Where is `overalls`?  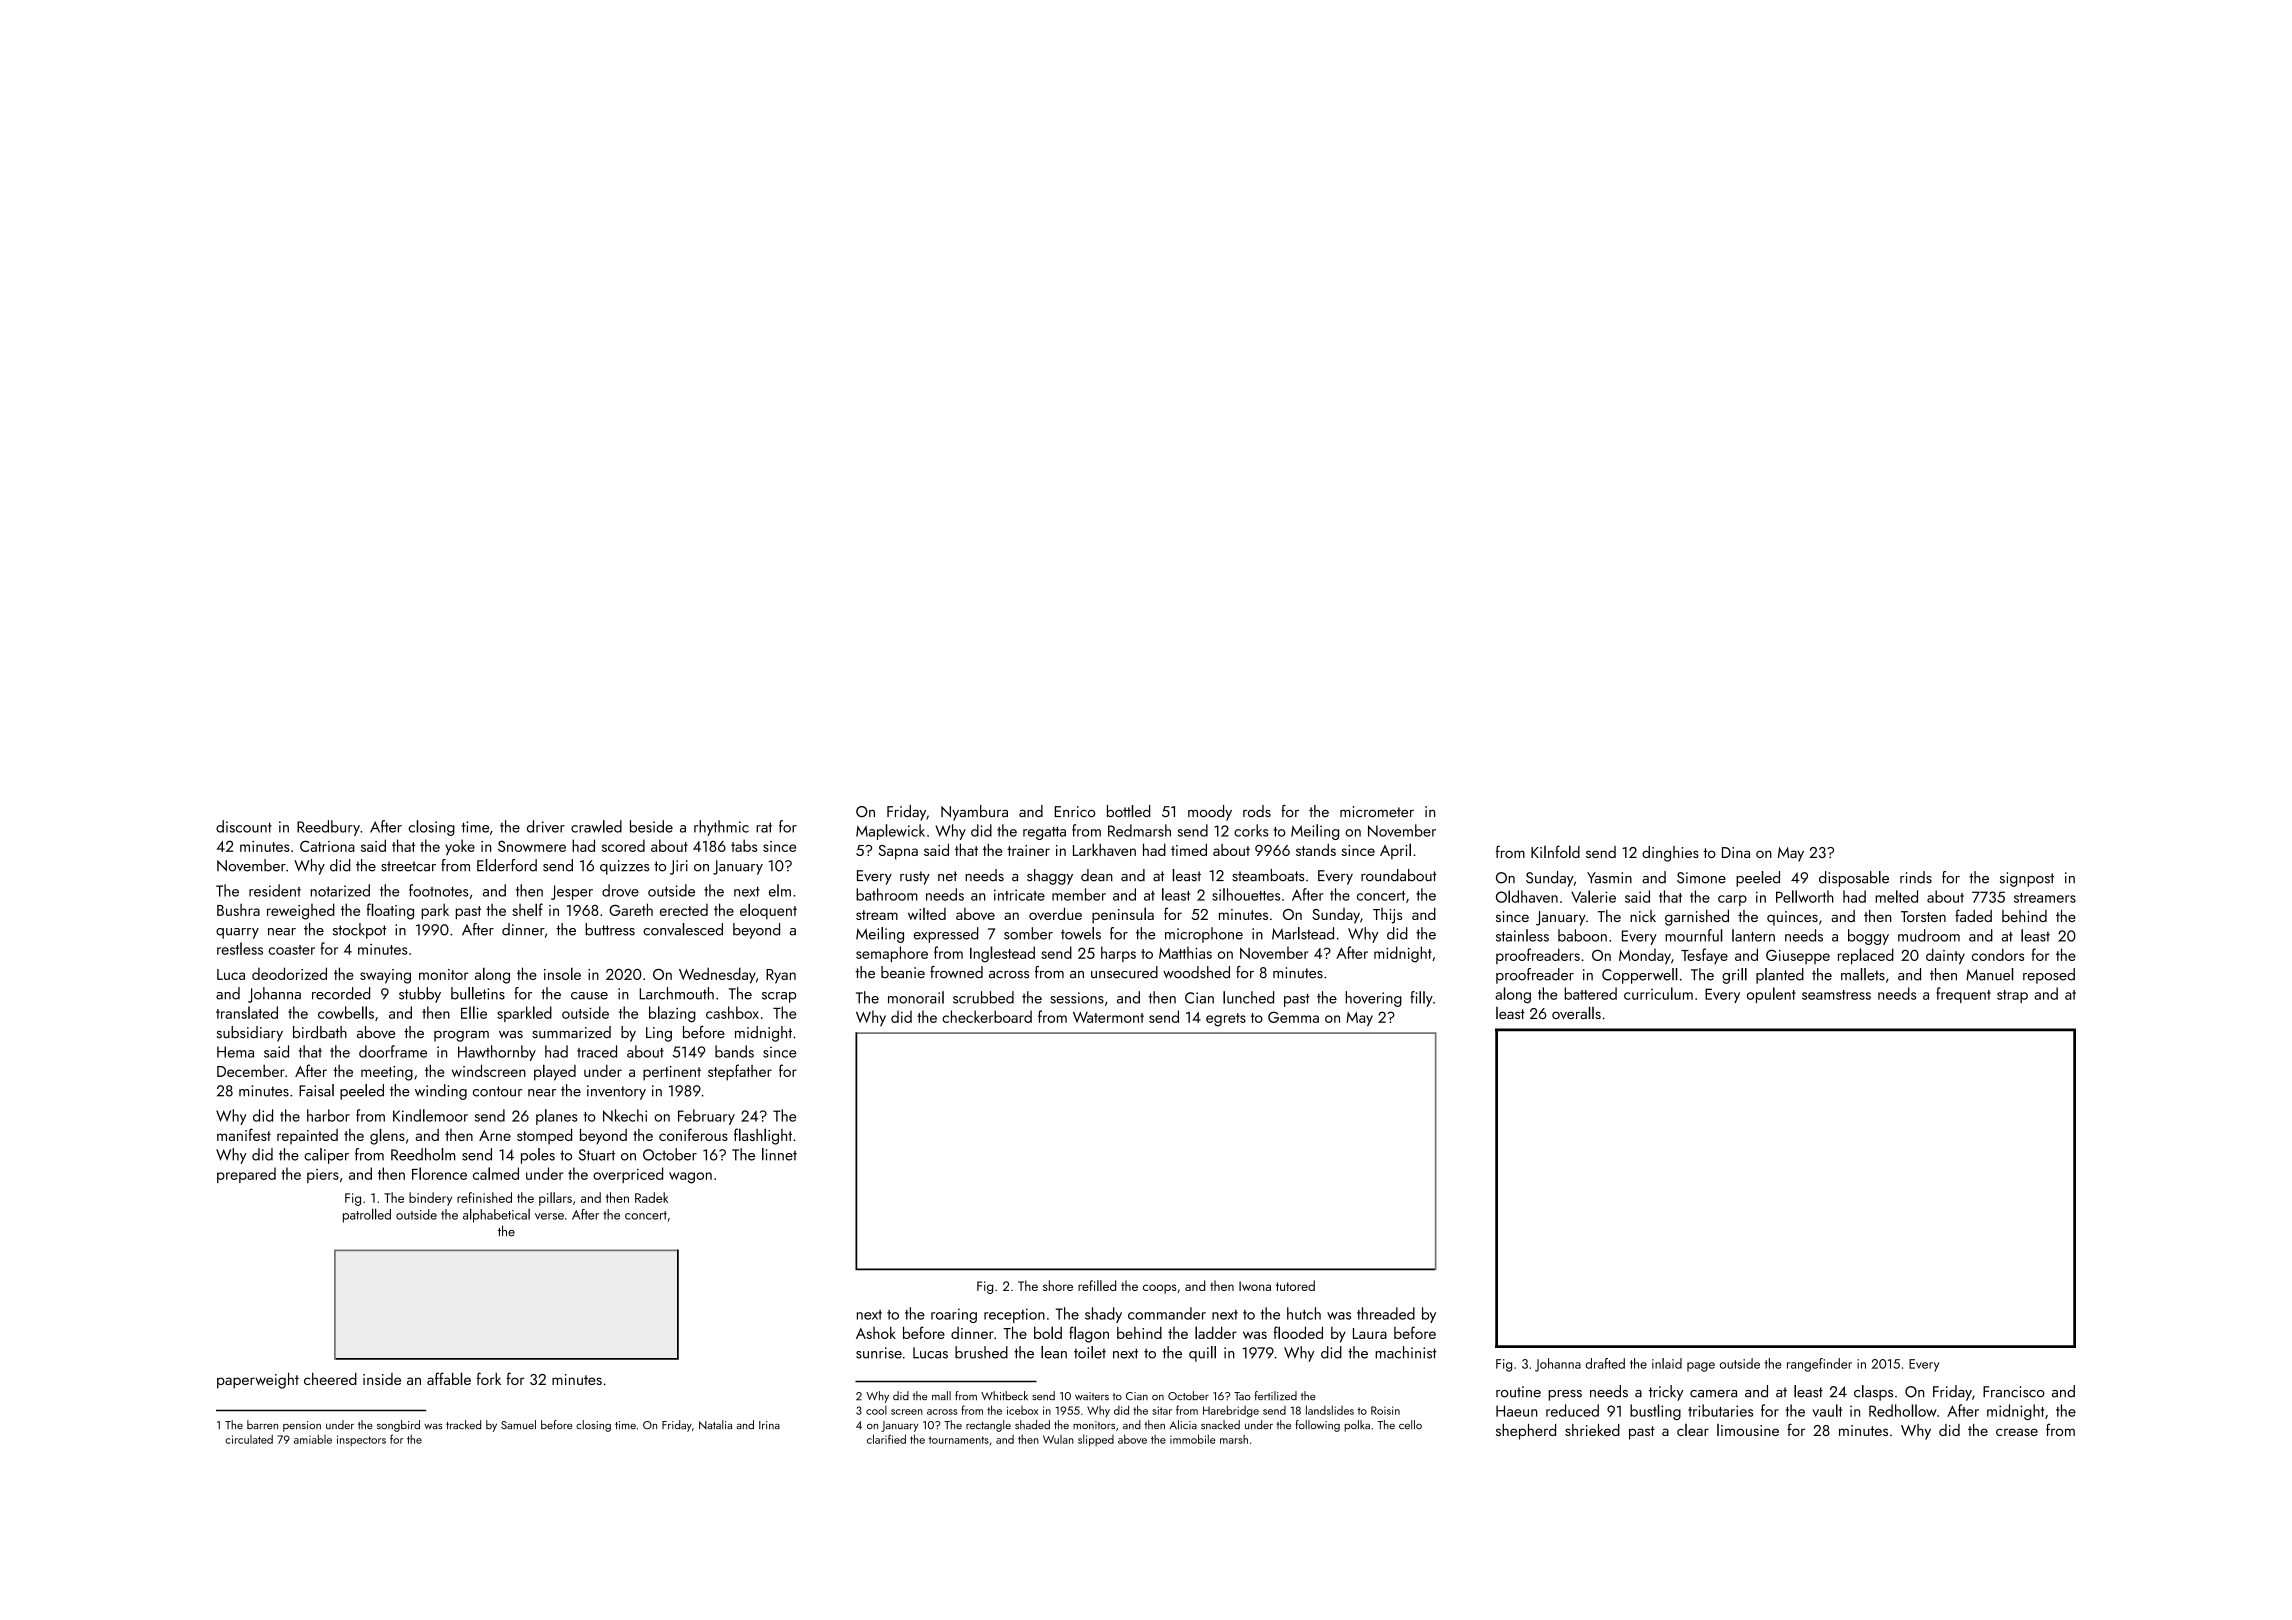
overalls is located at coordinates (1576, 1012).
